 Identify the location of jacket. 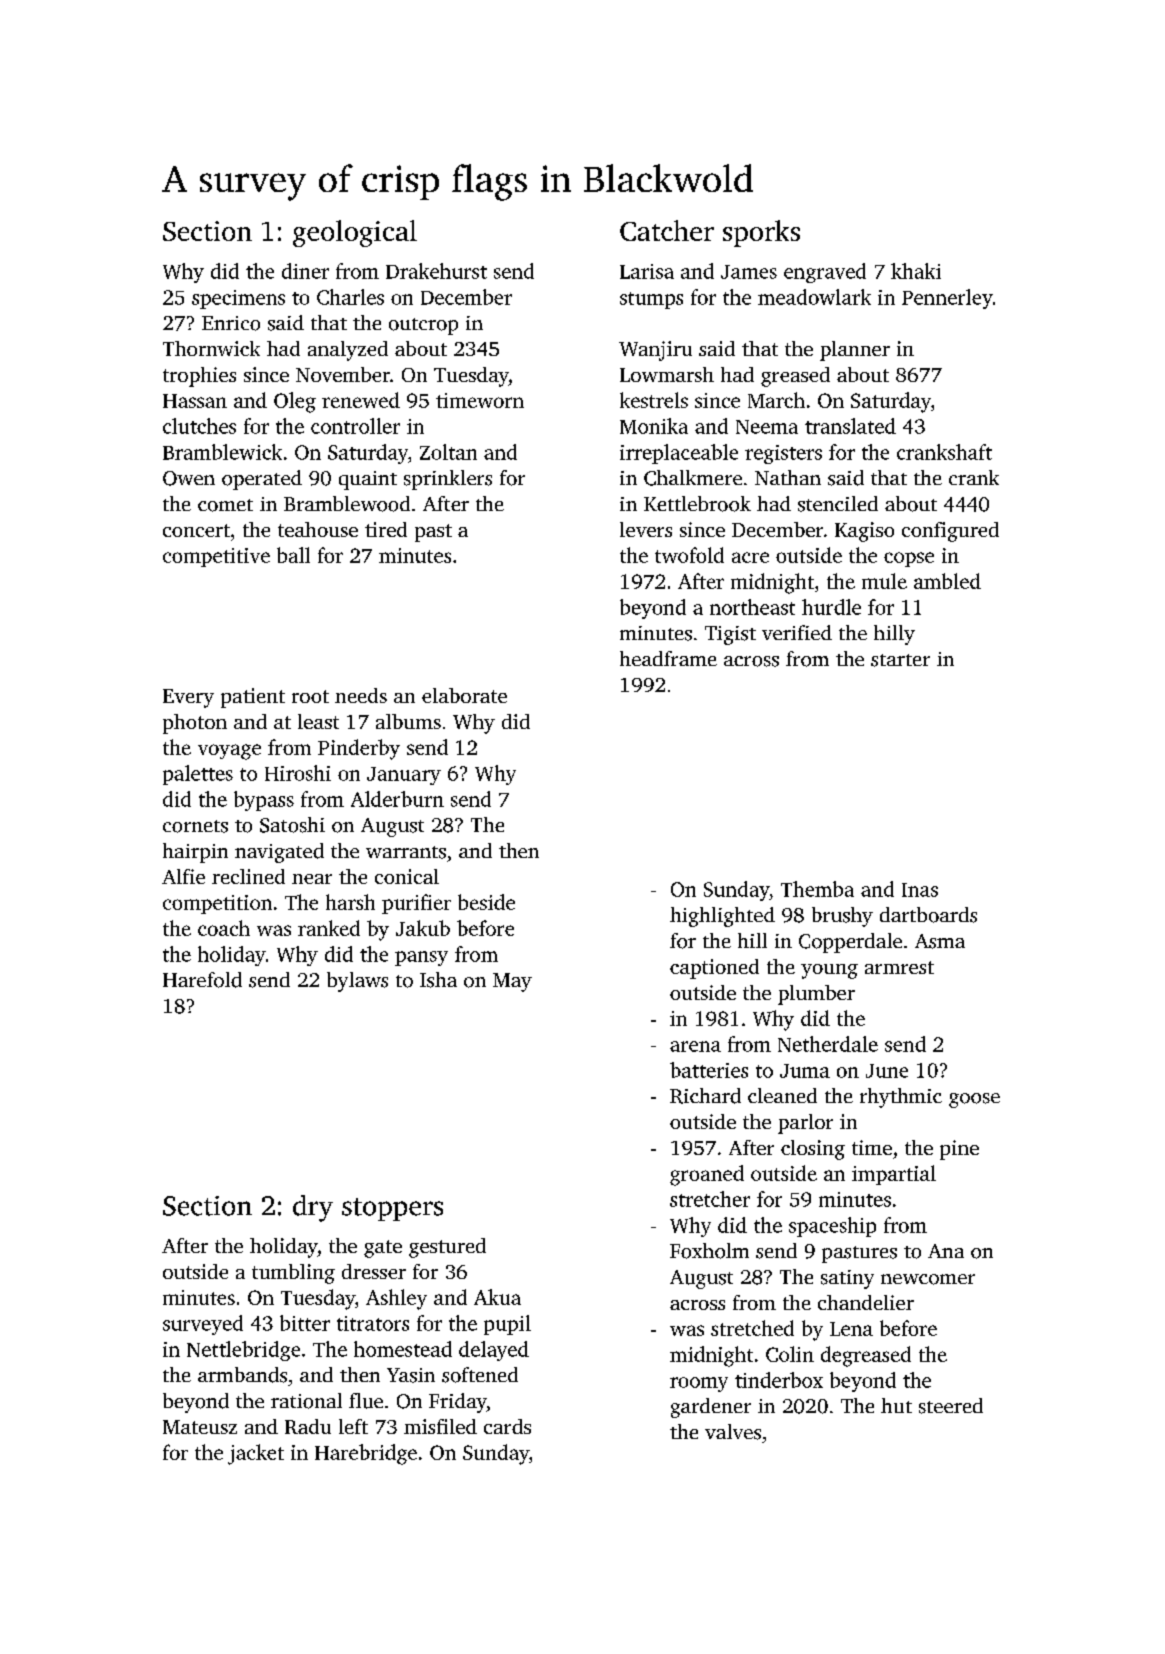
(256, 1454).
